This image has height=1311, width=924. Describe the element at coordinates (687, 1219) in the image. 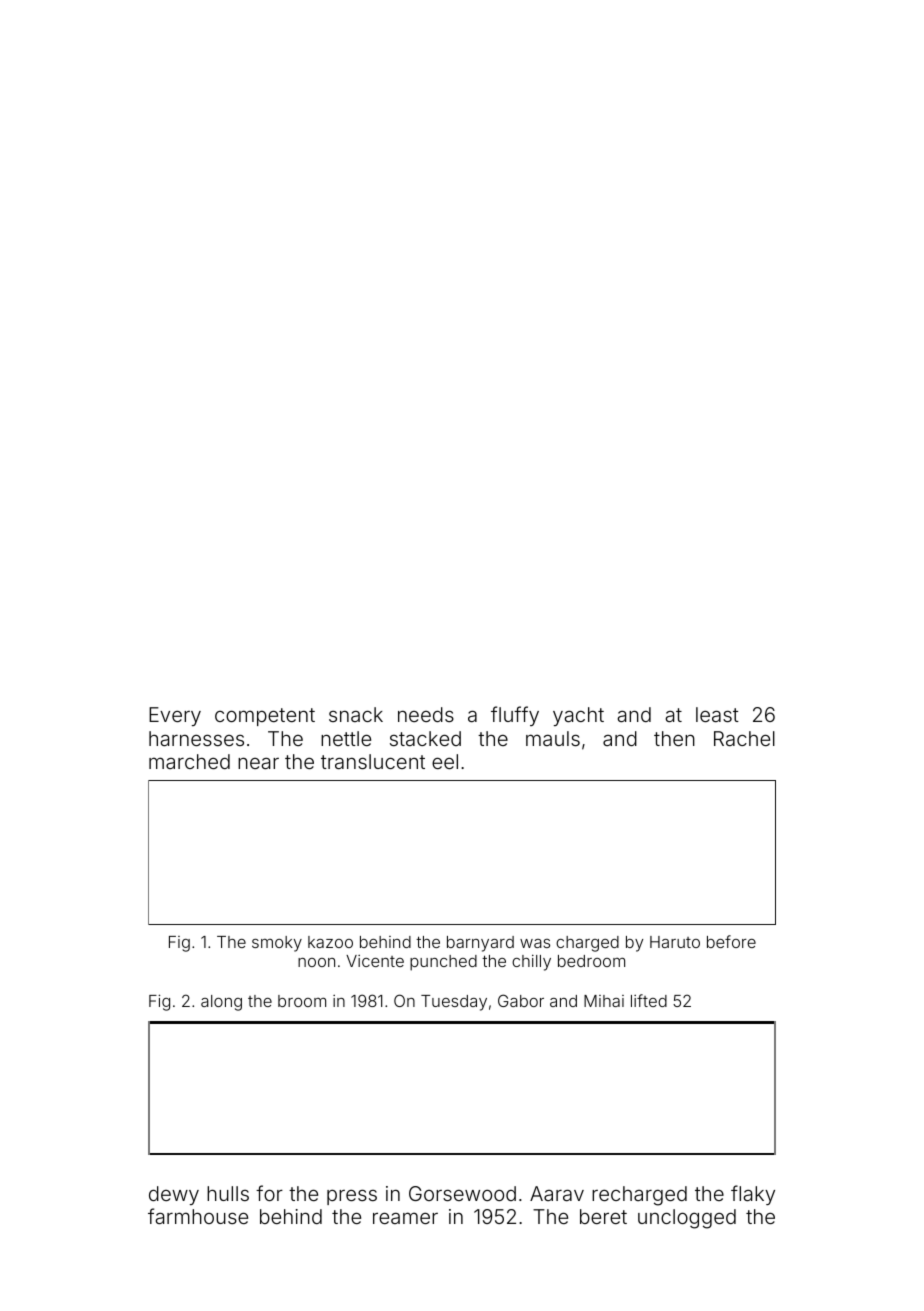

I see `unclogged` at that location.
